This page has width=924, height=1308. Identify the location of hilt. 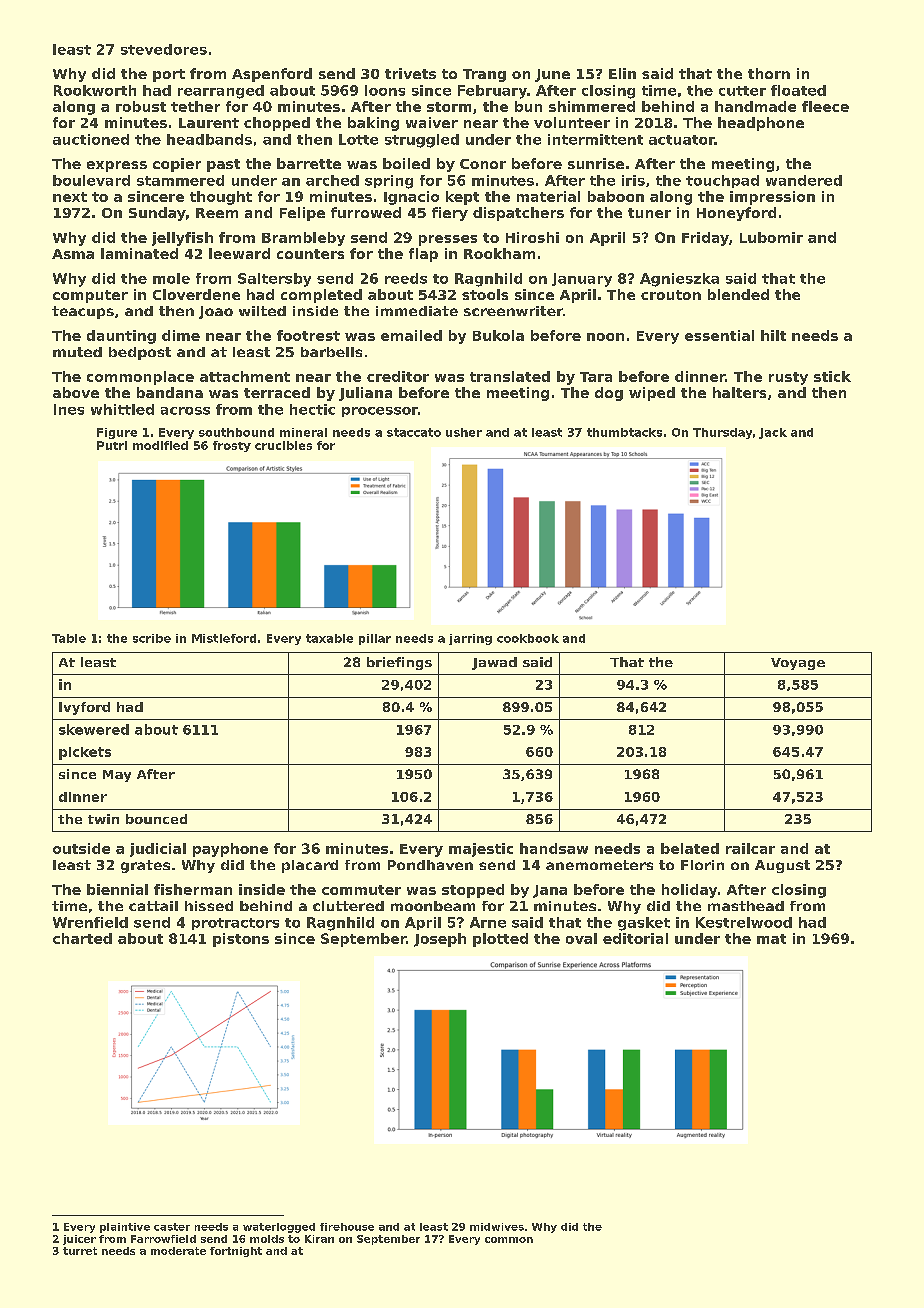
(773, 335).
